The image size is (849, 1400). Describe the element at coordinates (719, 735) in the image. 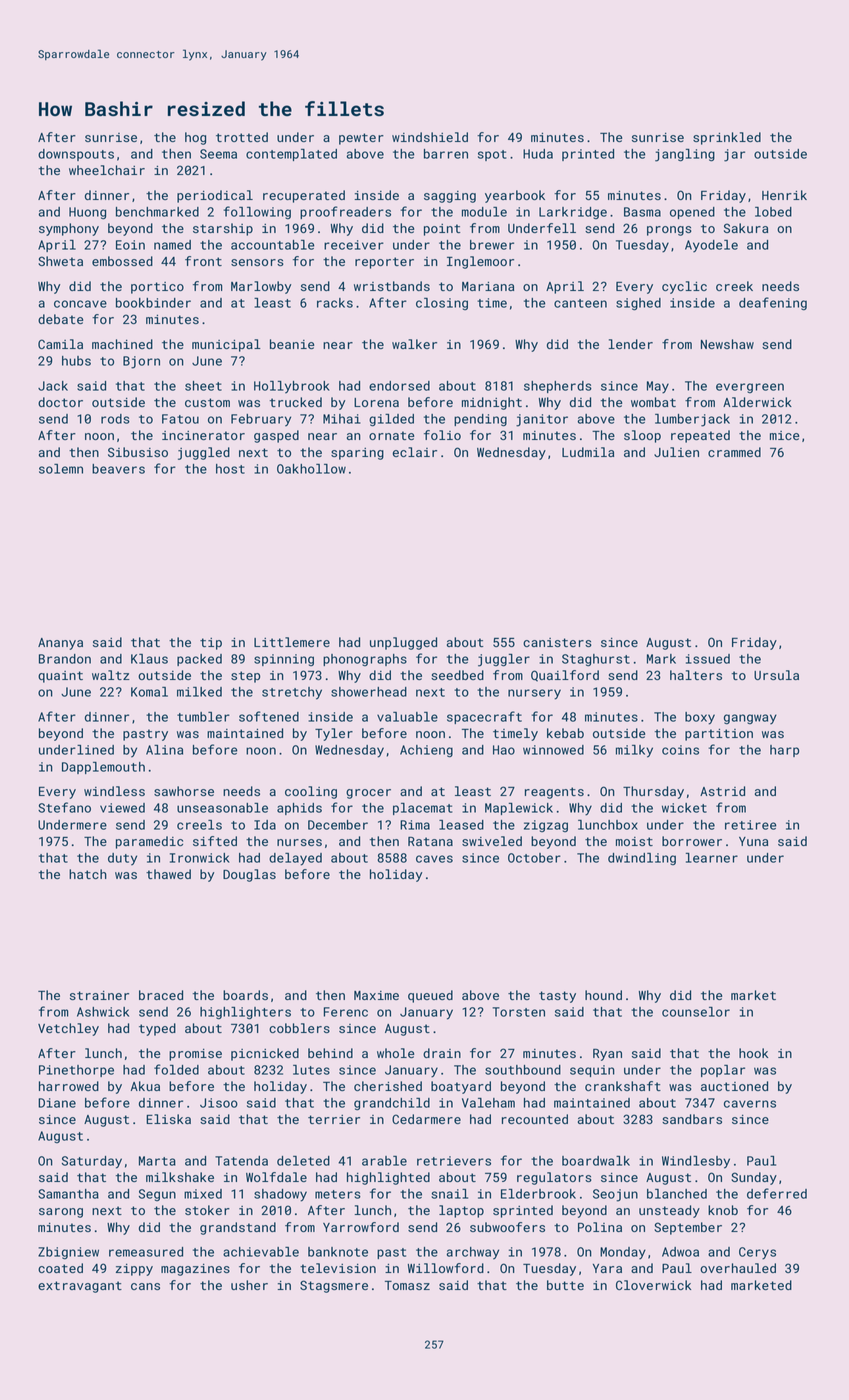

I see `partition` at that location.
